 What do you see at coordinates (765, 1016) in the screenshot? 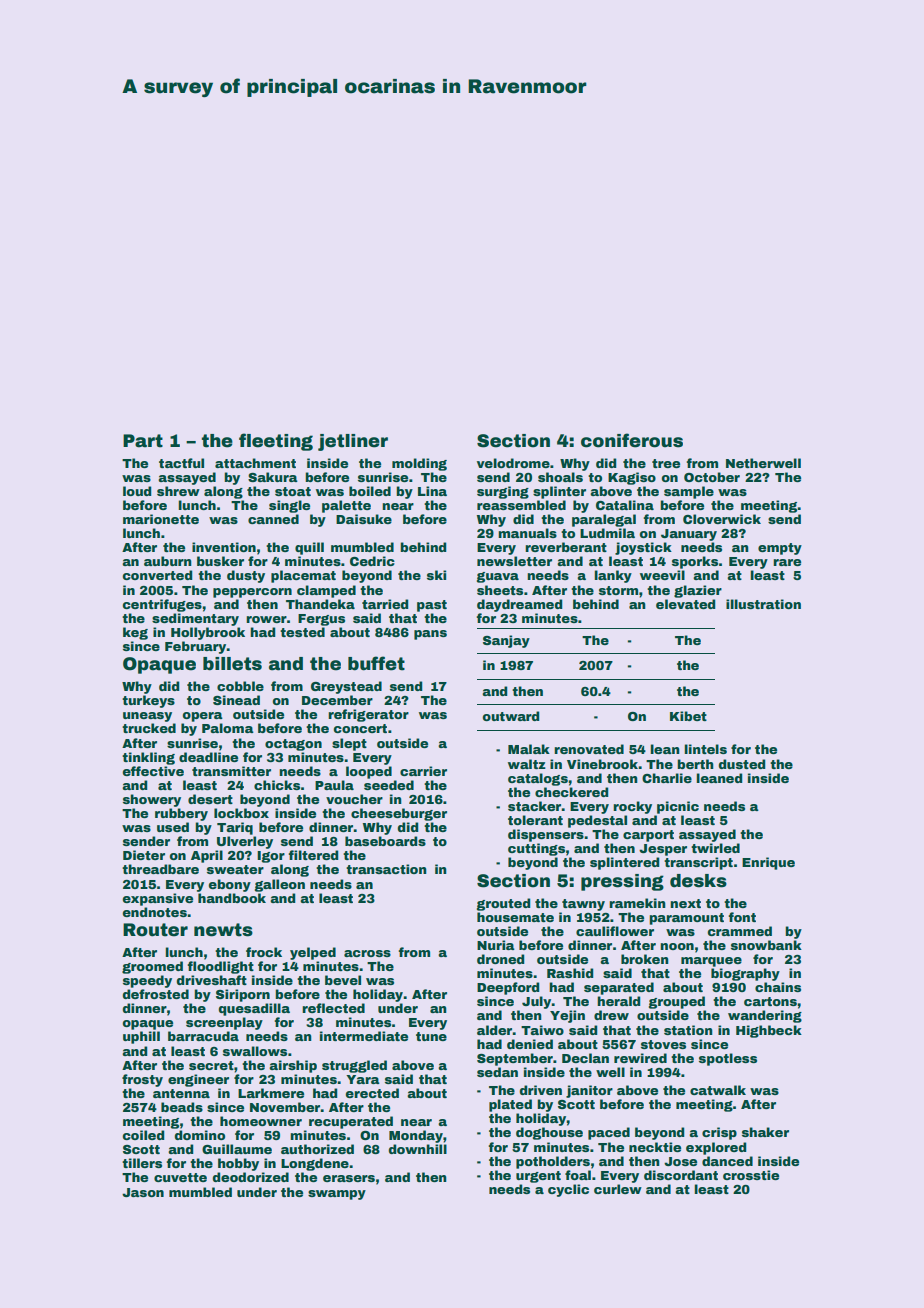
I see `wandering` at bounding box center [765, 1016].
